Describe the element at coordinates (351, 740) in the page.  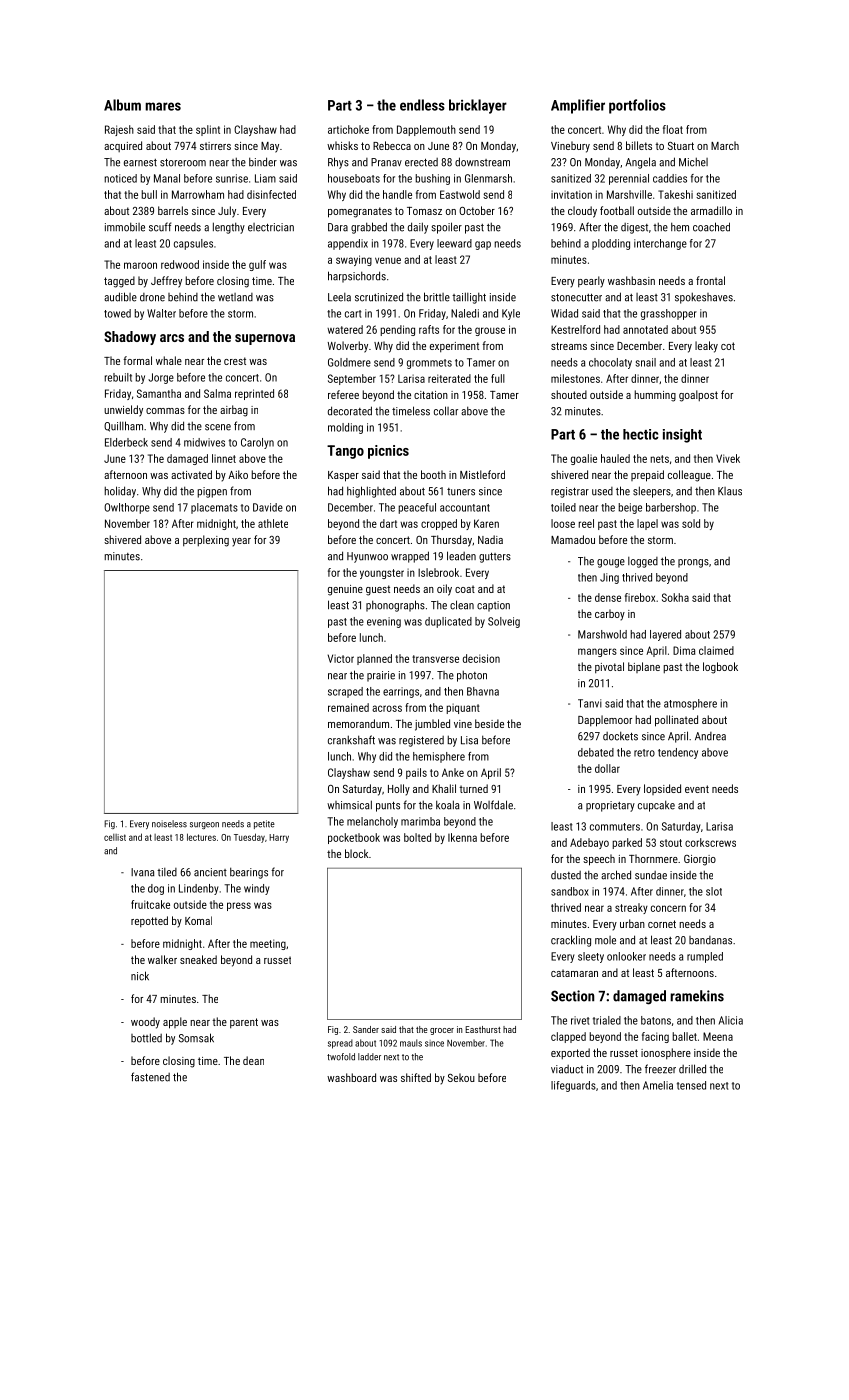
I see `crankshaft` at that location.
